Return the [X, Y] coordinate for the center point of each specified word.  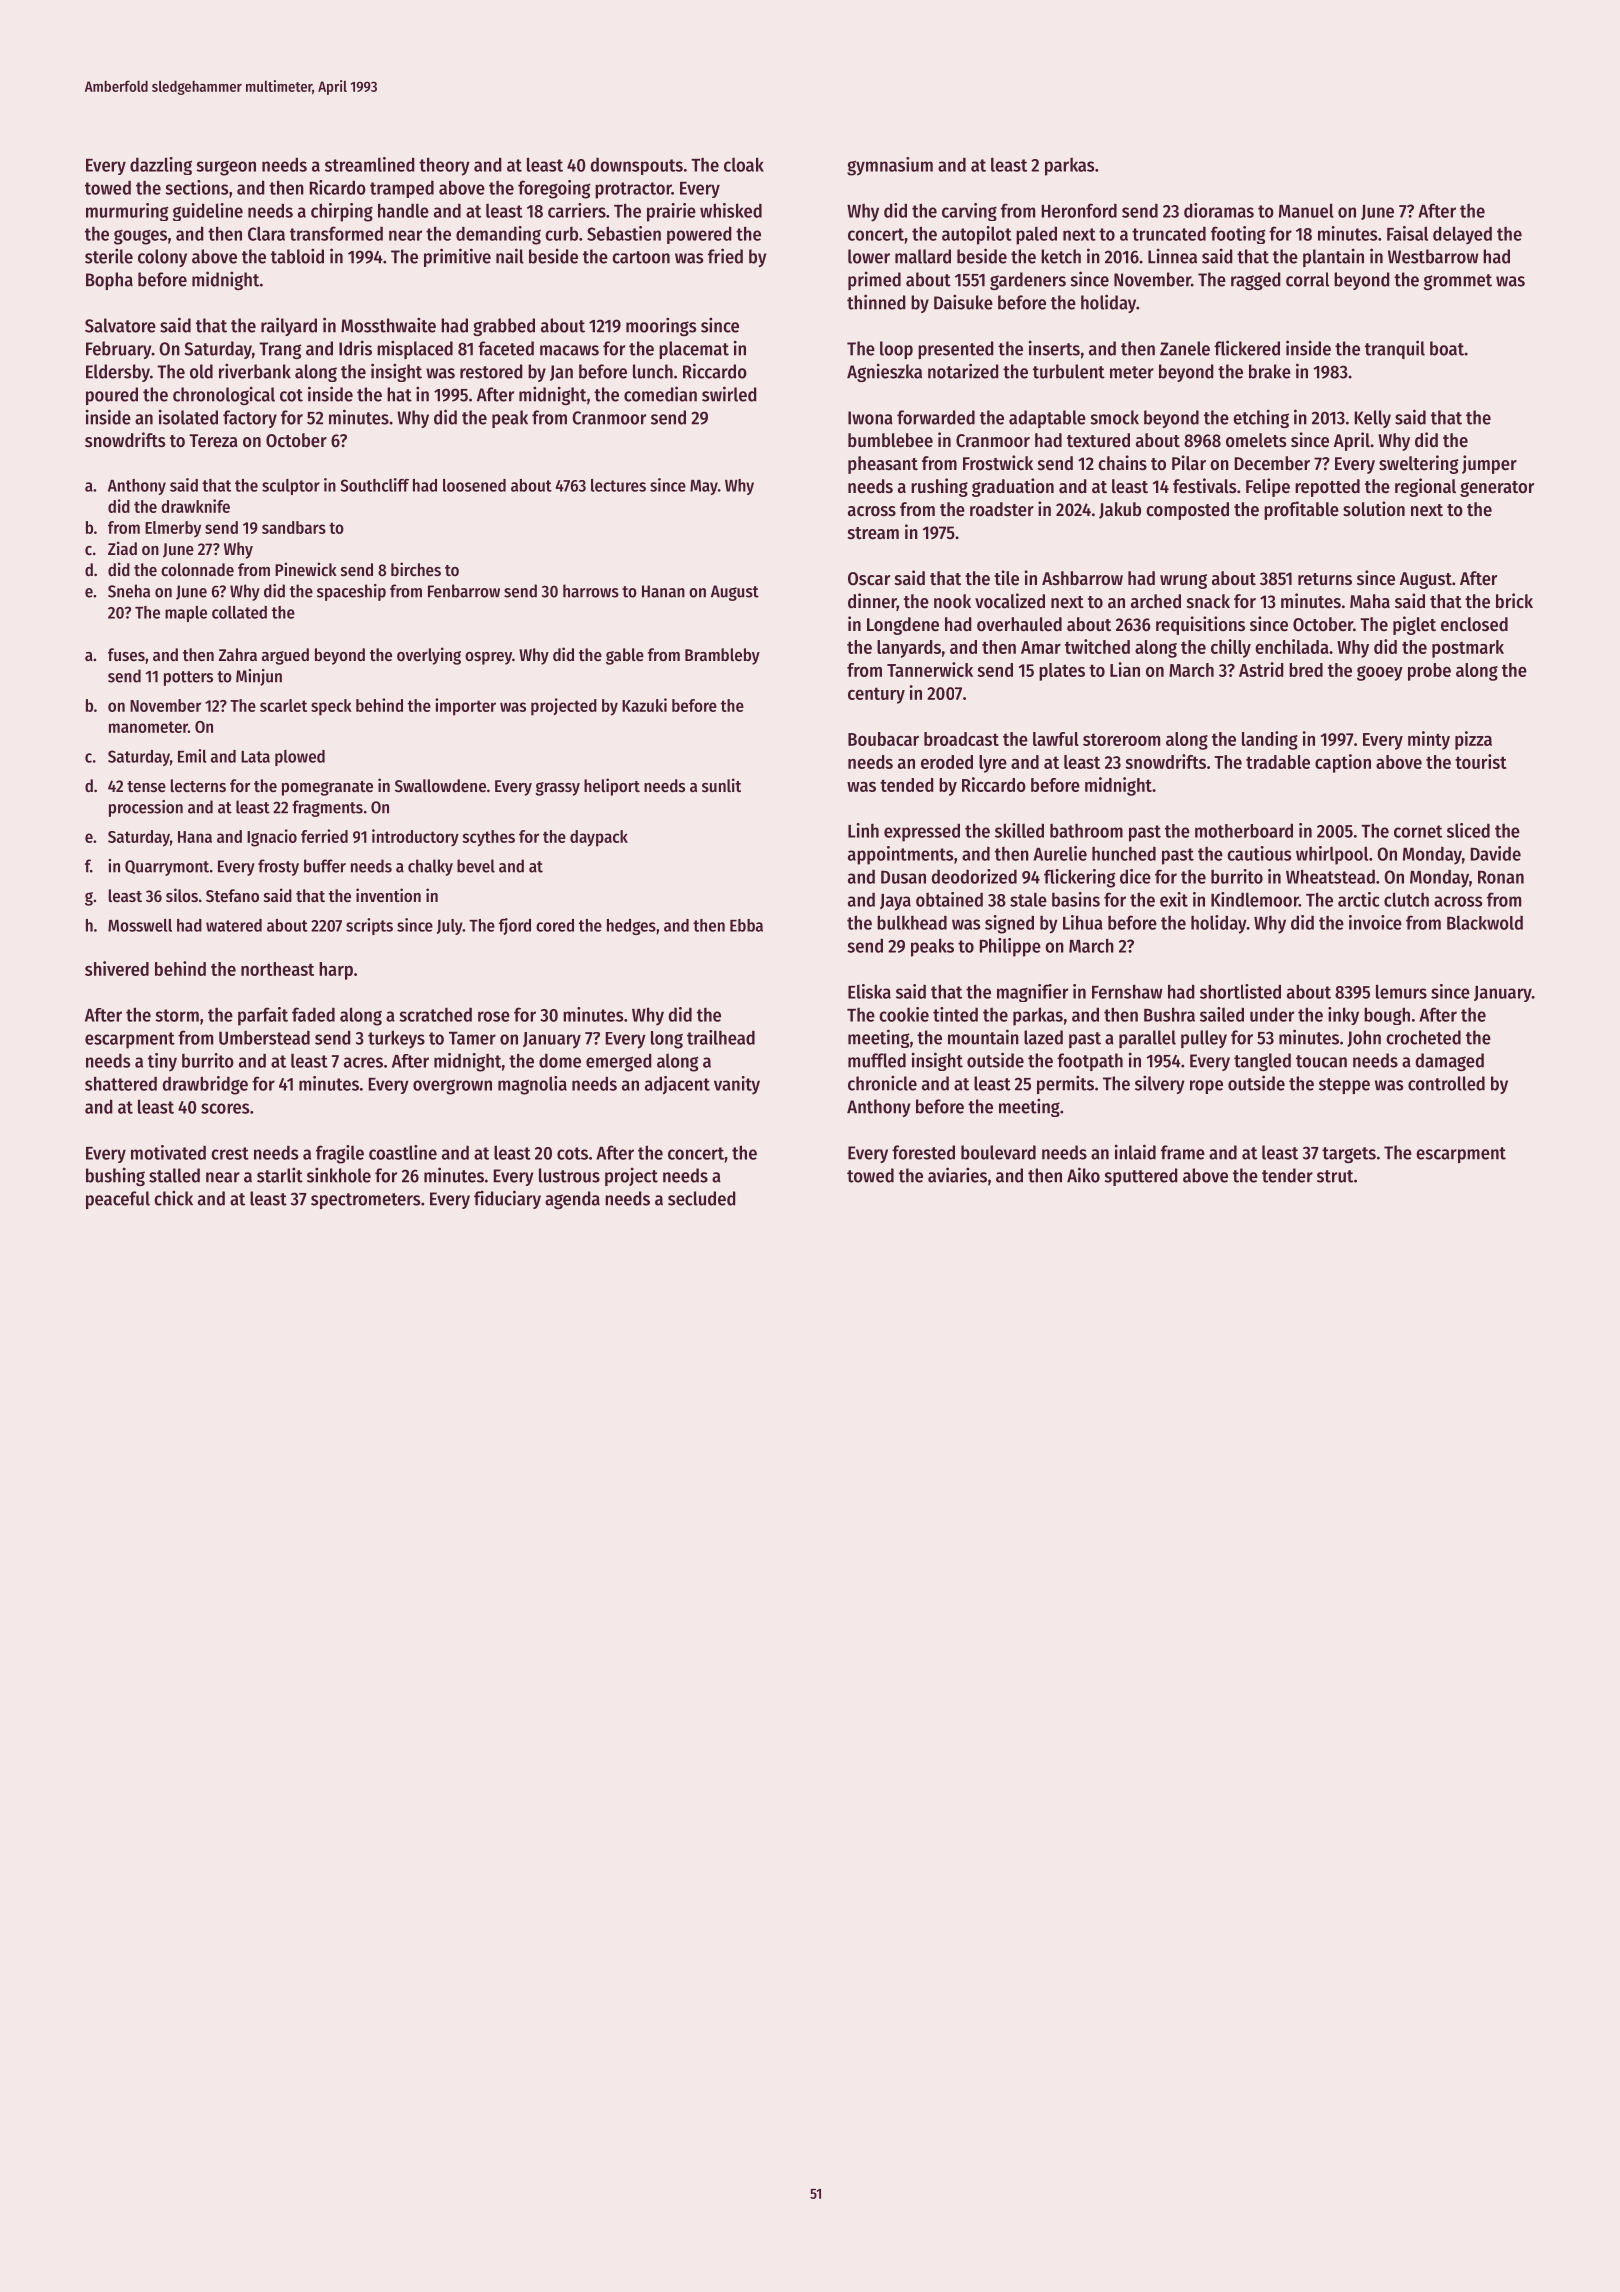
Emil [192, 756]
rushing [939, 487]
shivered [117, 968]
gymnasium [890, 166]
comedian [660, 394]
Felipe [1268, 487]
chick [173, 1198]
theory [444, 166]
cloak [744, 164]
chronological [224, 395]
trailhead [721, 1037]
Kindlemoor [1255, 899]
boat [1447, 348]
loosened [474, 485]
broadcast [961, 739]
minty [1429, 740]
